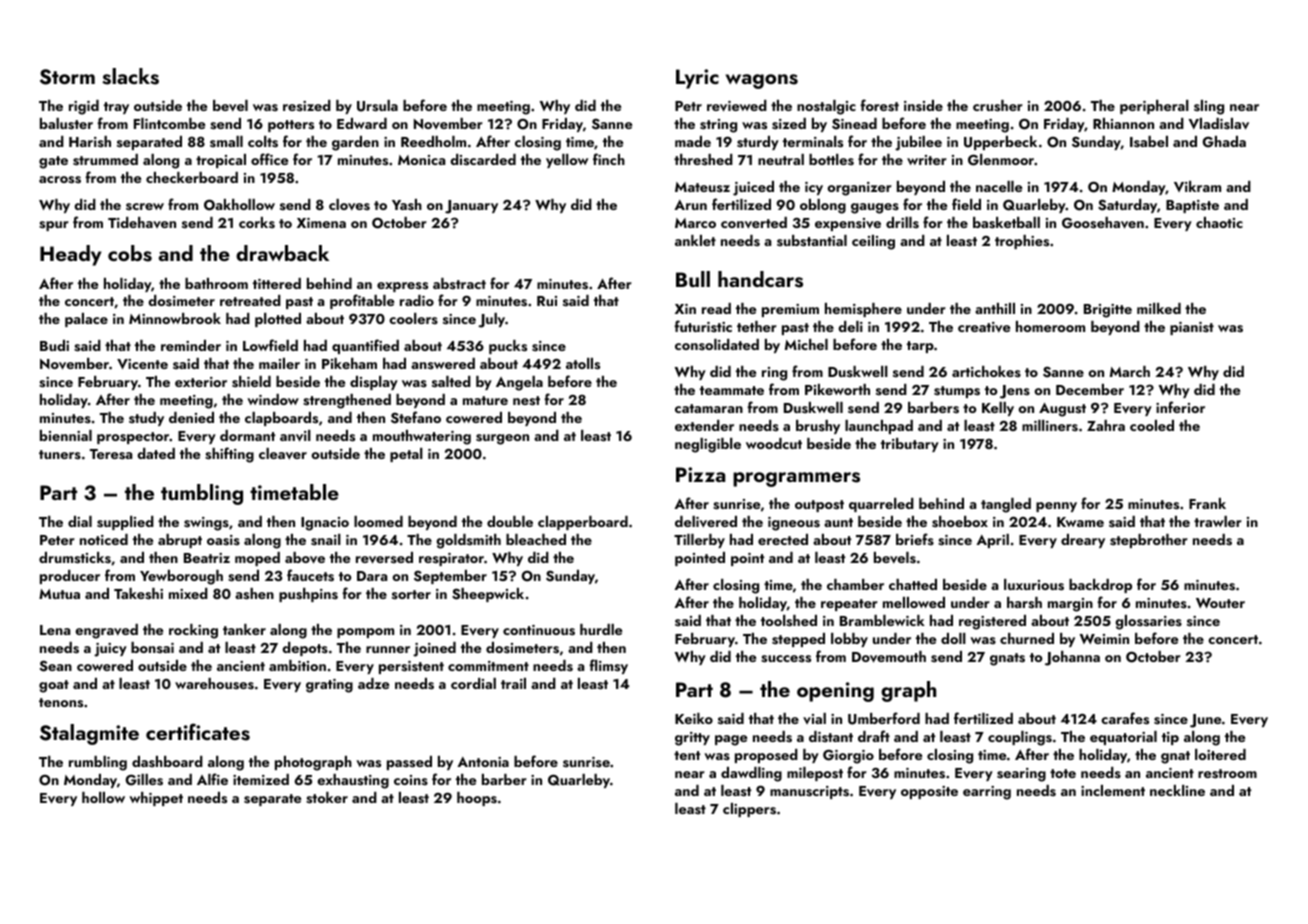  I want to click on trophies, so click(1022, 242).
